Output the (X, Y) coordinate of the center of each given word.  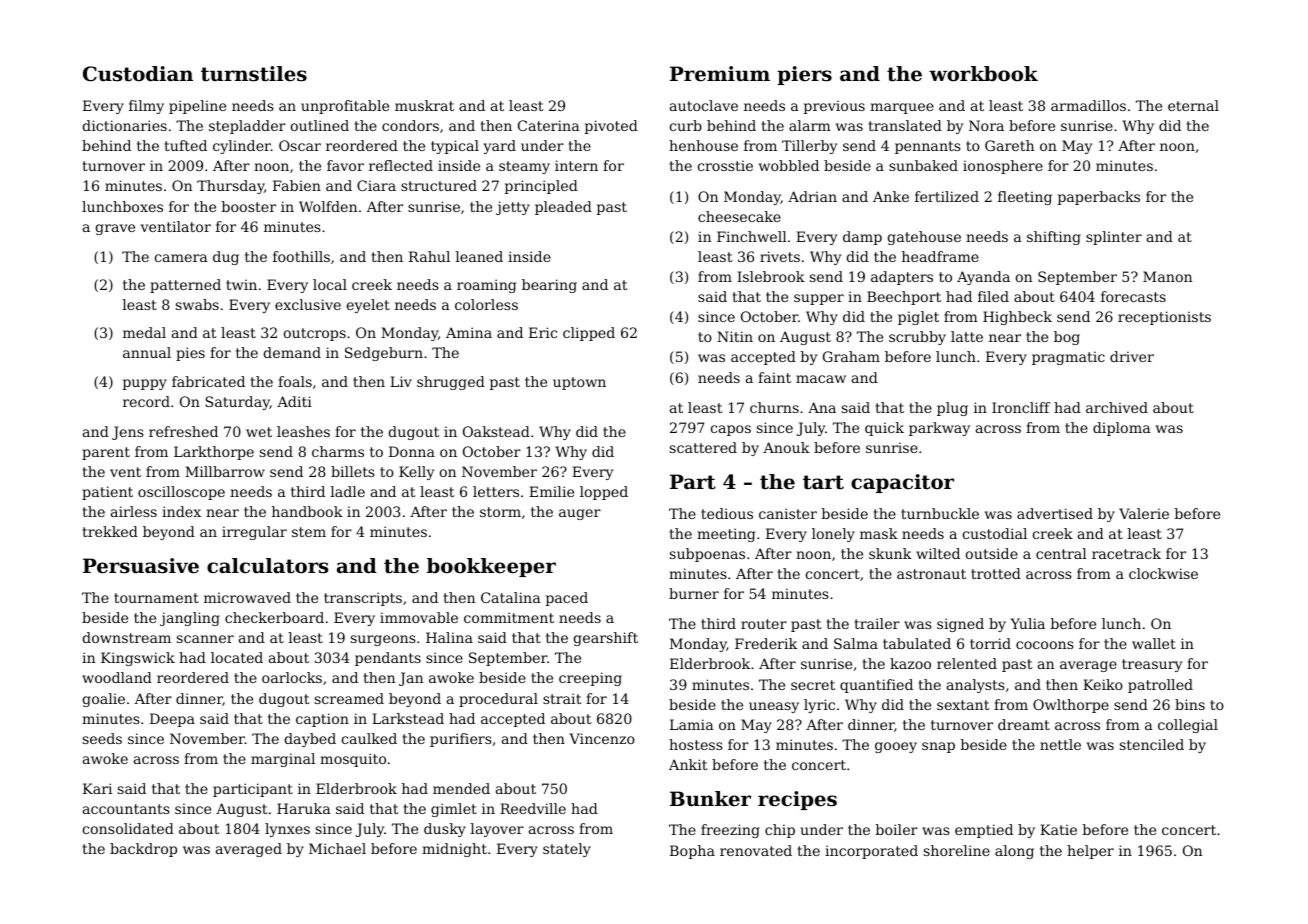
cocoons (1045, 645)
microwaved (247, 597)
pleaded (563, 208)
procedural (498, 700)
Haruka (304, 808)
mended (461, 788)
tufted (186, 145)
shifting (1054, 238)
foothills (301, 256)
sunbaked (923, 165)
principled (541, 187)
